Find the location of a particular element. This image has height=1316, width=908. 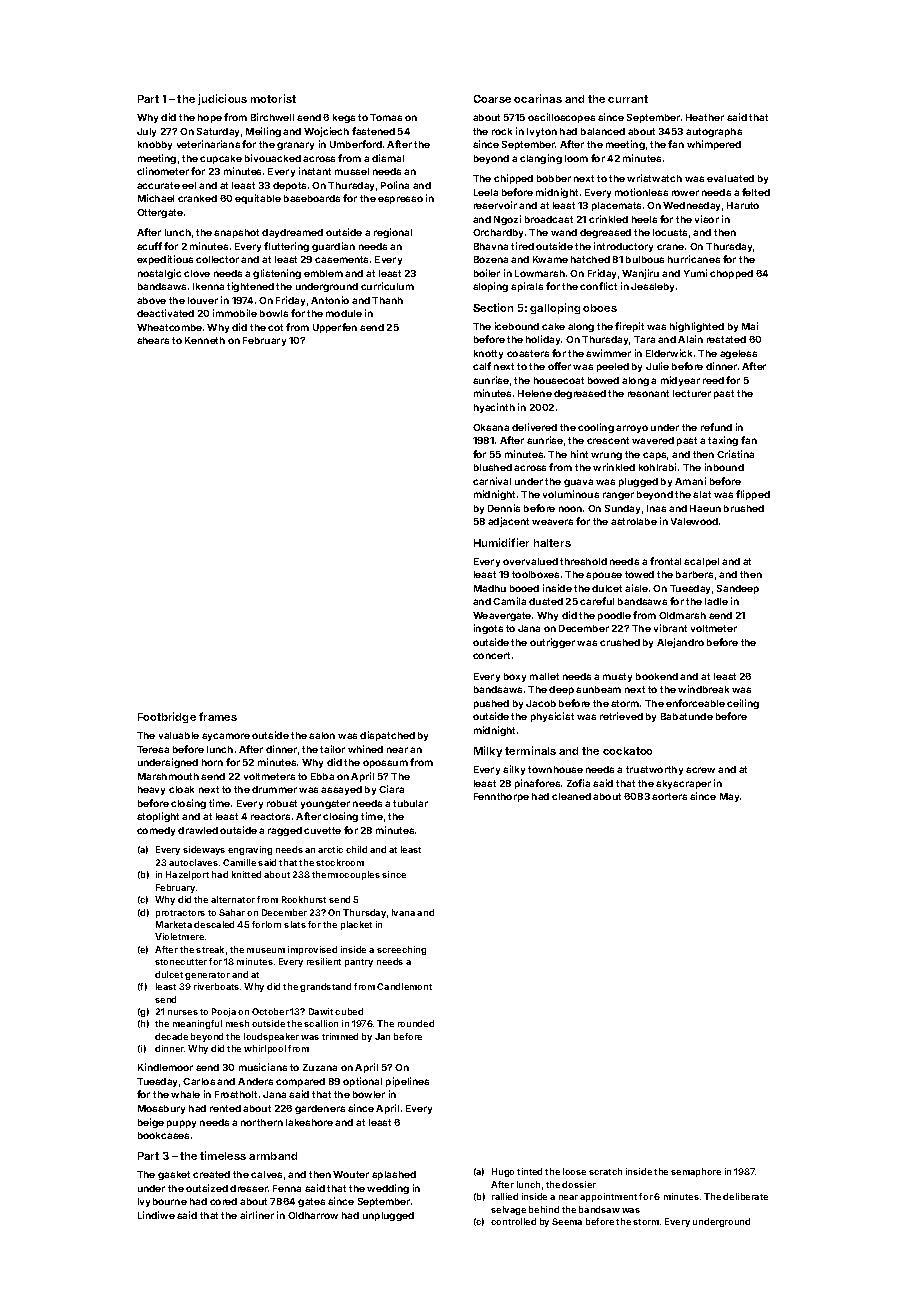

May is located at coordinates (729, 797).
